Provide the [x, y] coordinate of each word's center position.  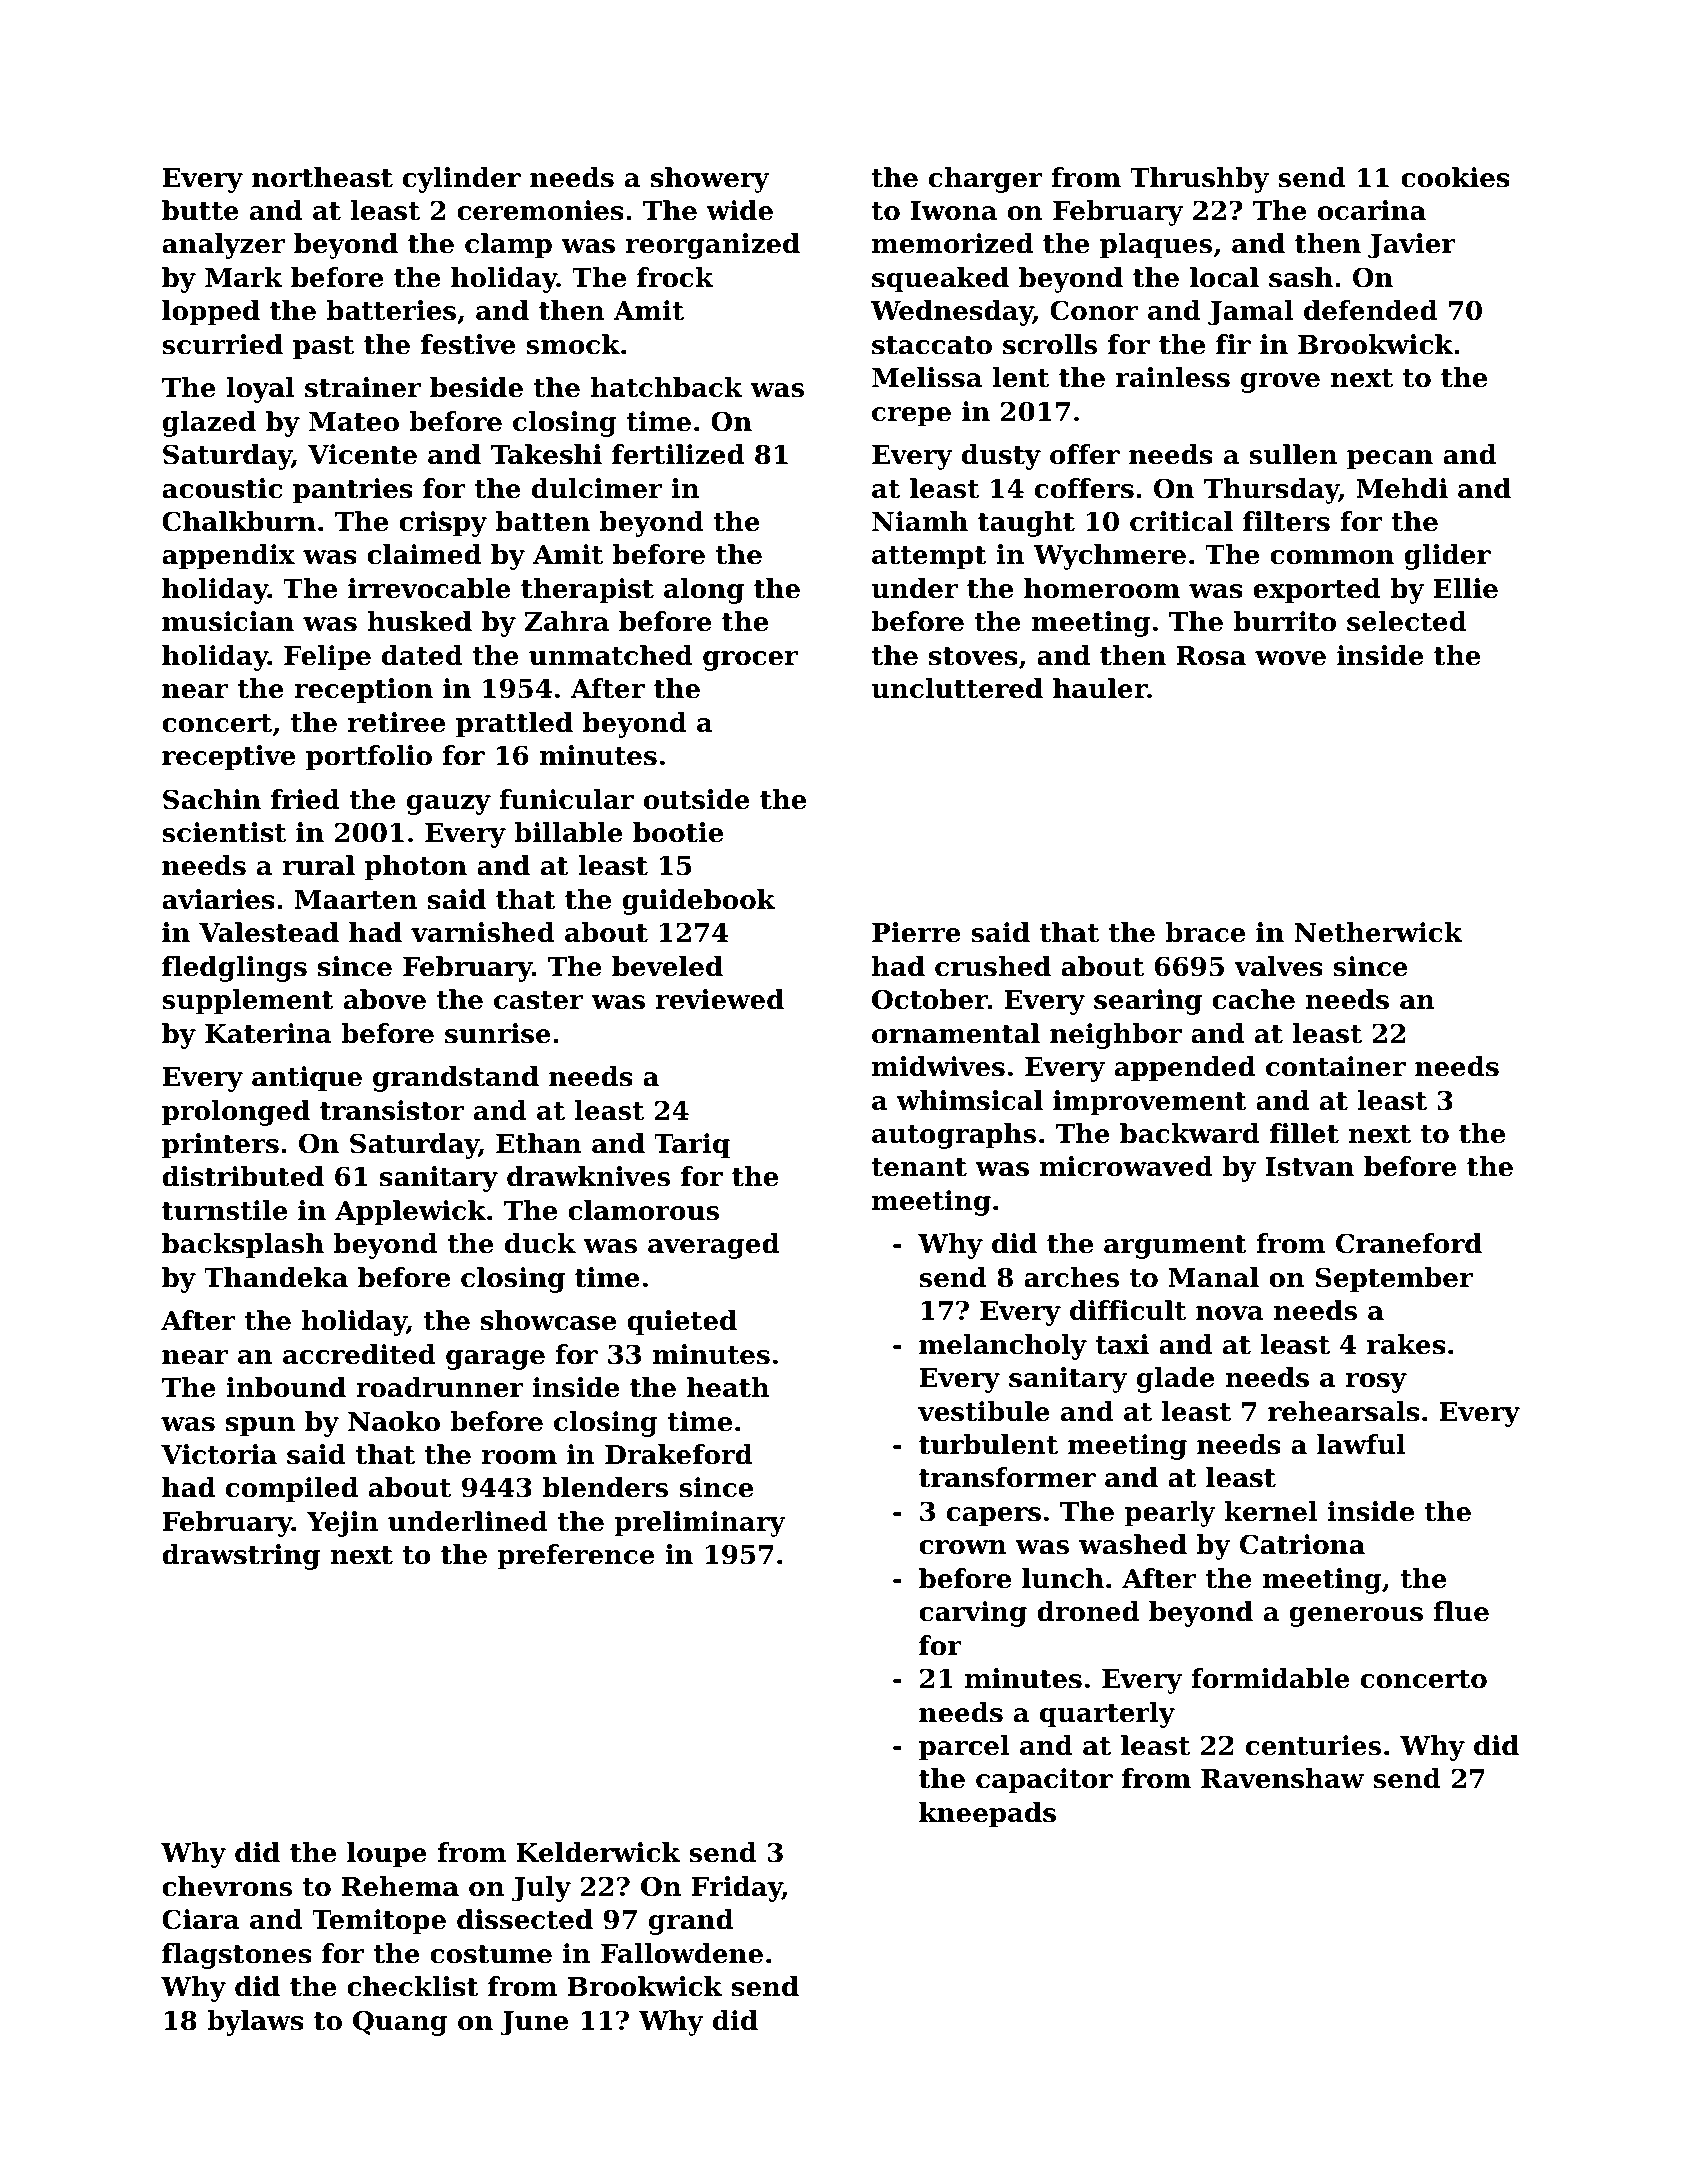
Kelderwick [598, 1852]
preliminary [700, 1524]
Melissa [927, 377]
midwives [938, 1066]
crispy [443, 524]
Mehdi [1402, 488]
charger [986, 180]
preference [576, 1557]
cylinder [462, 180]
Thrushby [1199, 180]
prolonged [236, 1113]
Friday [737, 1889]
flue [1461, 1611]
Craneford [1409, 1243]
